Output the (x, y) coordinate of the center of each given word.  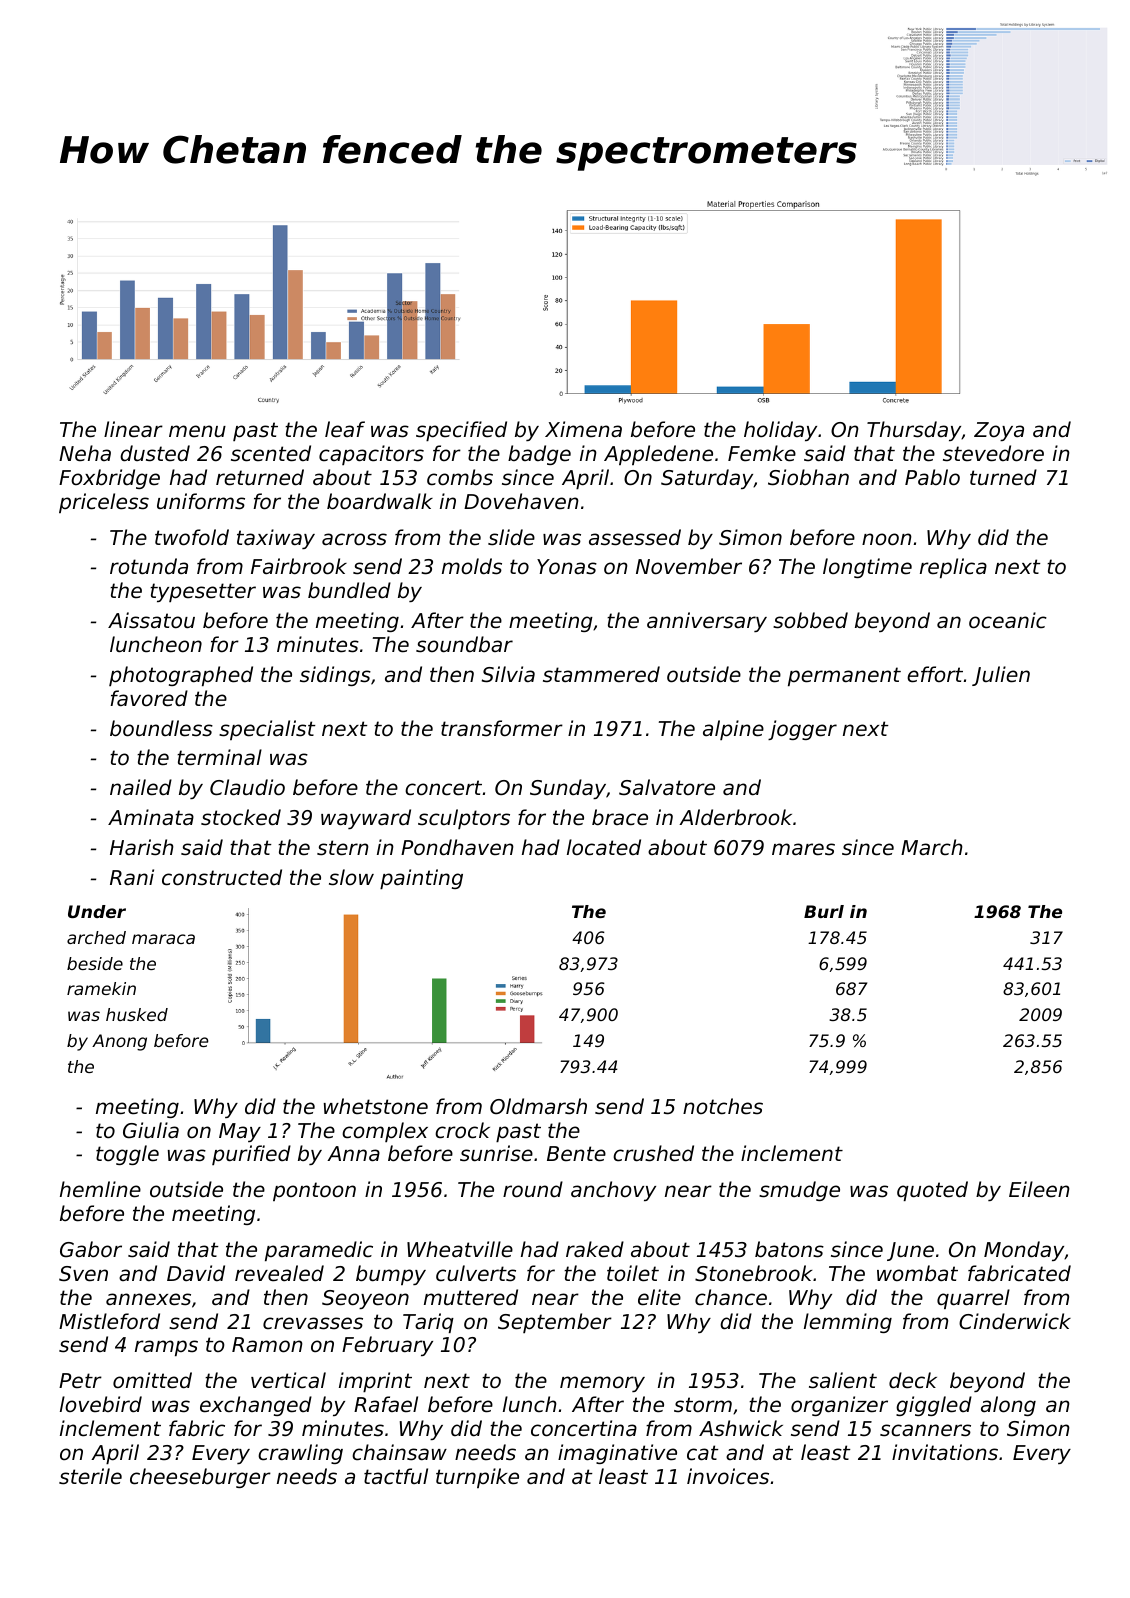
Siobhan (808, 477)
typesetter (203, 592)
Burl (824, 911)
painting (421, 879)
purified (251, 1155)
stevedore (993, 453)
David (196, 1273)
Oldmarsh (538, 1106)
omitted (152, 1380)
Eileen (1039, 1189)
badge (539, 455)
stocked (241, 817)
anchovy (613, 1191)
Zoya (999, 431)
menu (197, 431)
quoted (932, 1191)
